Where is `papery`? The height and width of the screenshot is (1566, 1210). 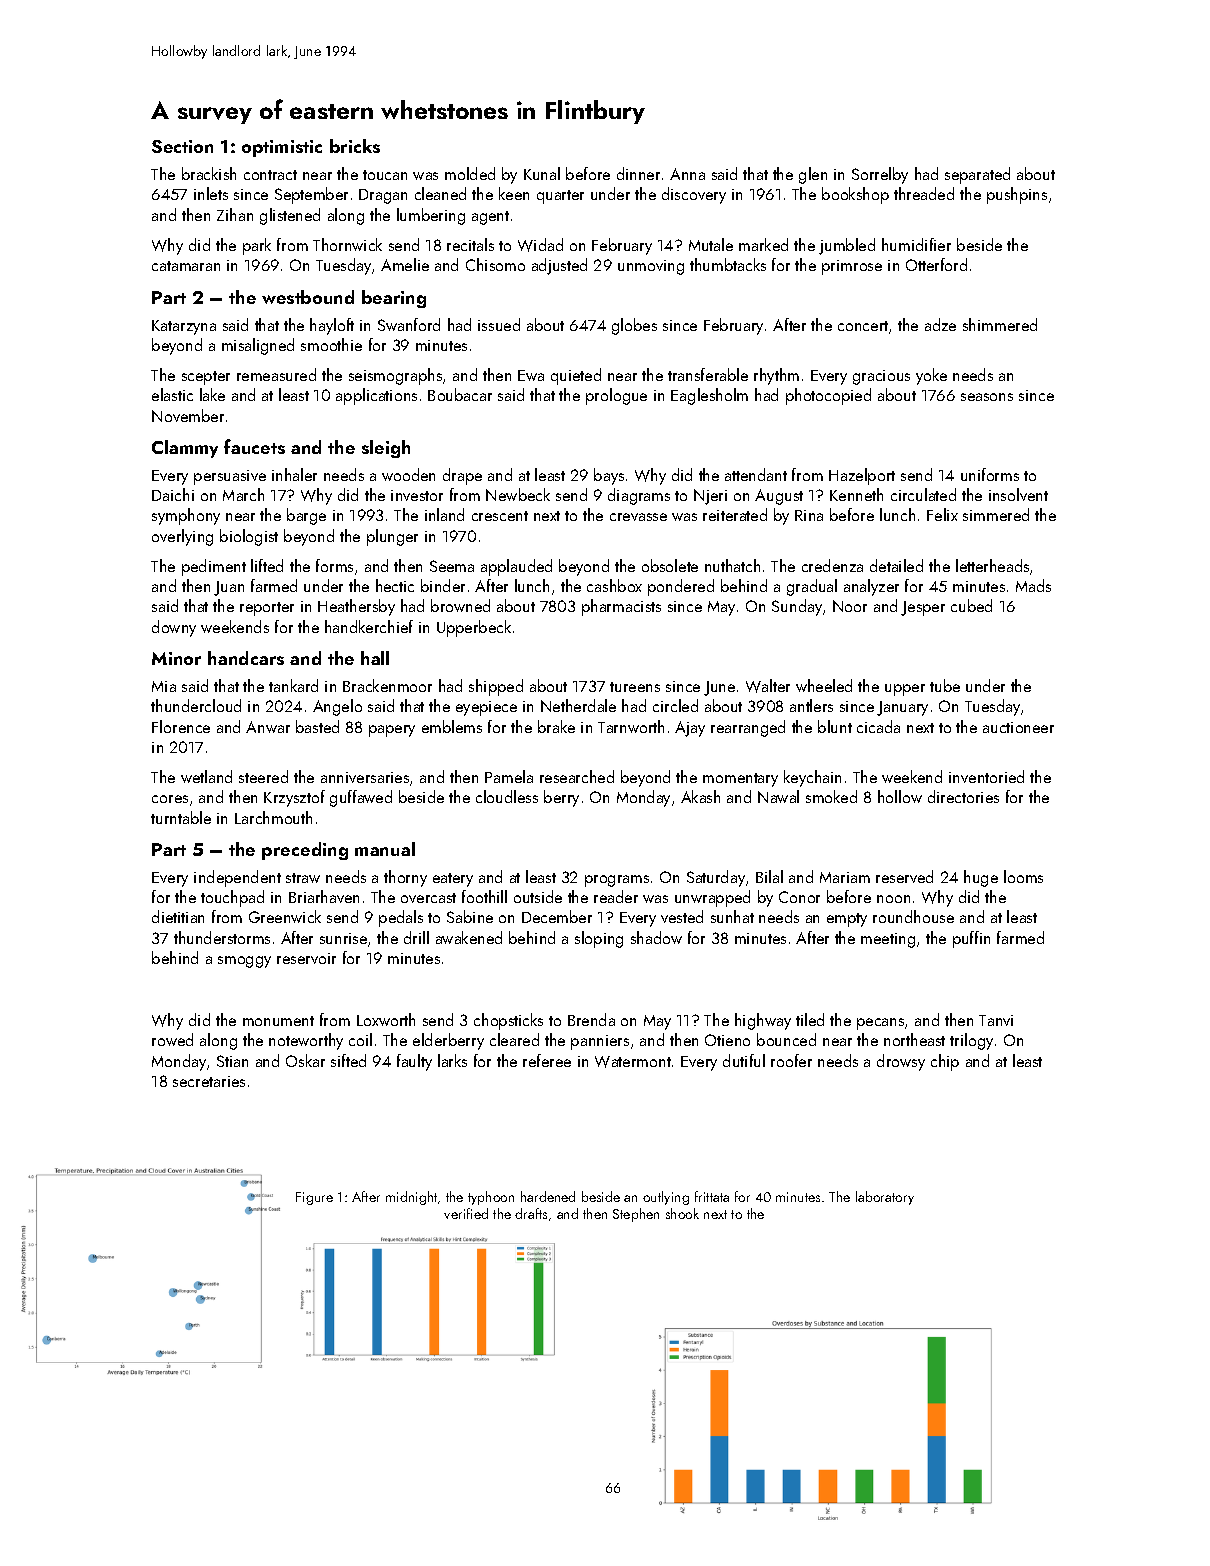 papery is located at coordinates (392, 731).
